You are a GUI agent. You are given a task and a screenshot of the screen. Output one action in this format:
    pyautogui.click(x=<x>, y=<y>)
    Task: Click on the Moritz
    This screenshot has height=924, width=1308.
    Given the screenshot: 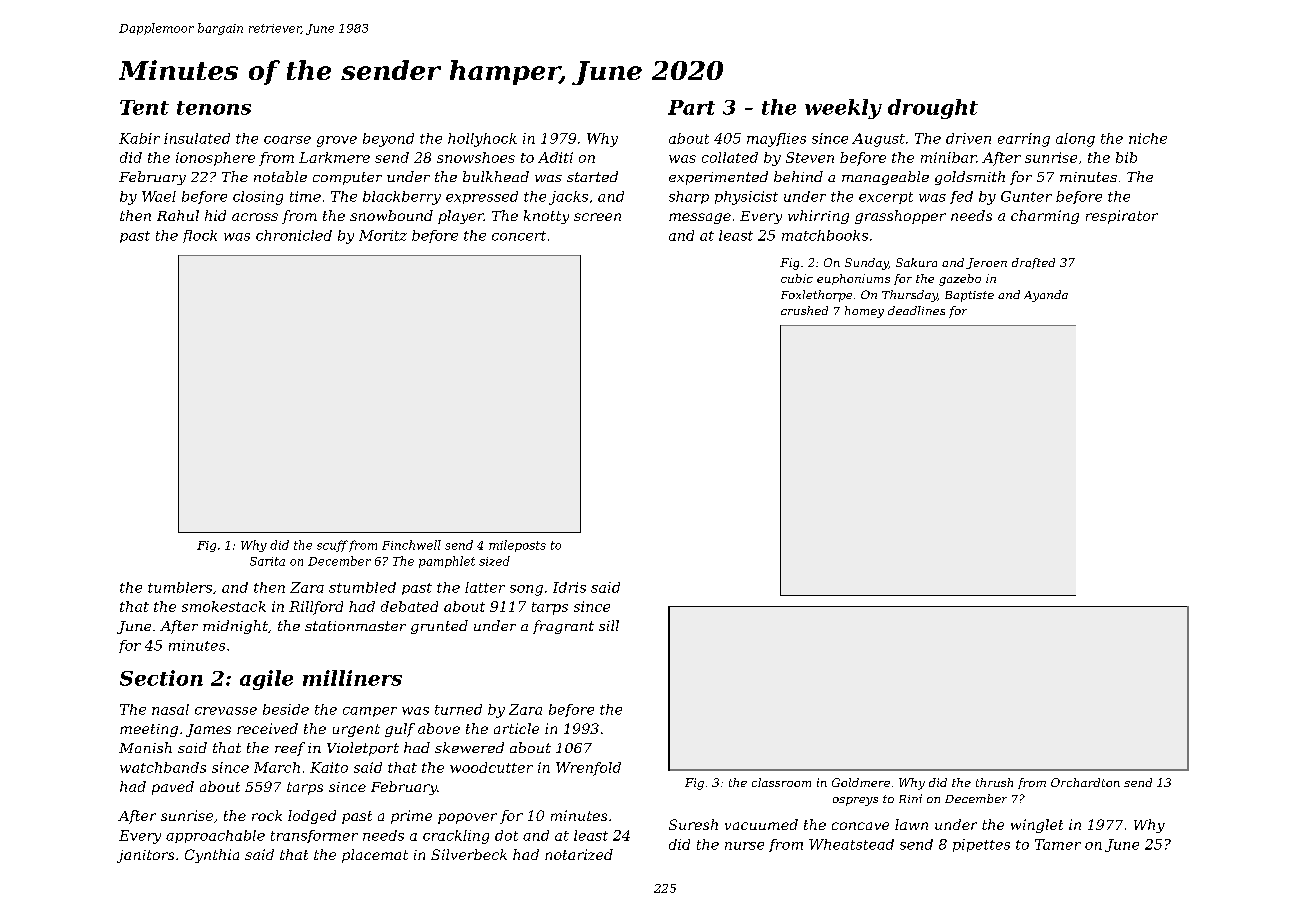 What is the action you would take?
    pyautogui.click(x=383, y=235)
